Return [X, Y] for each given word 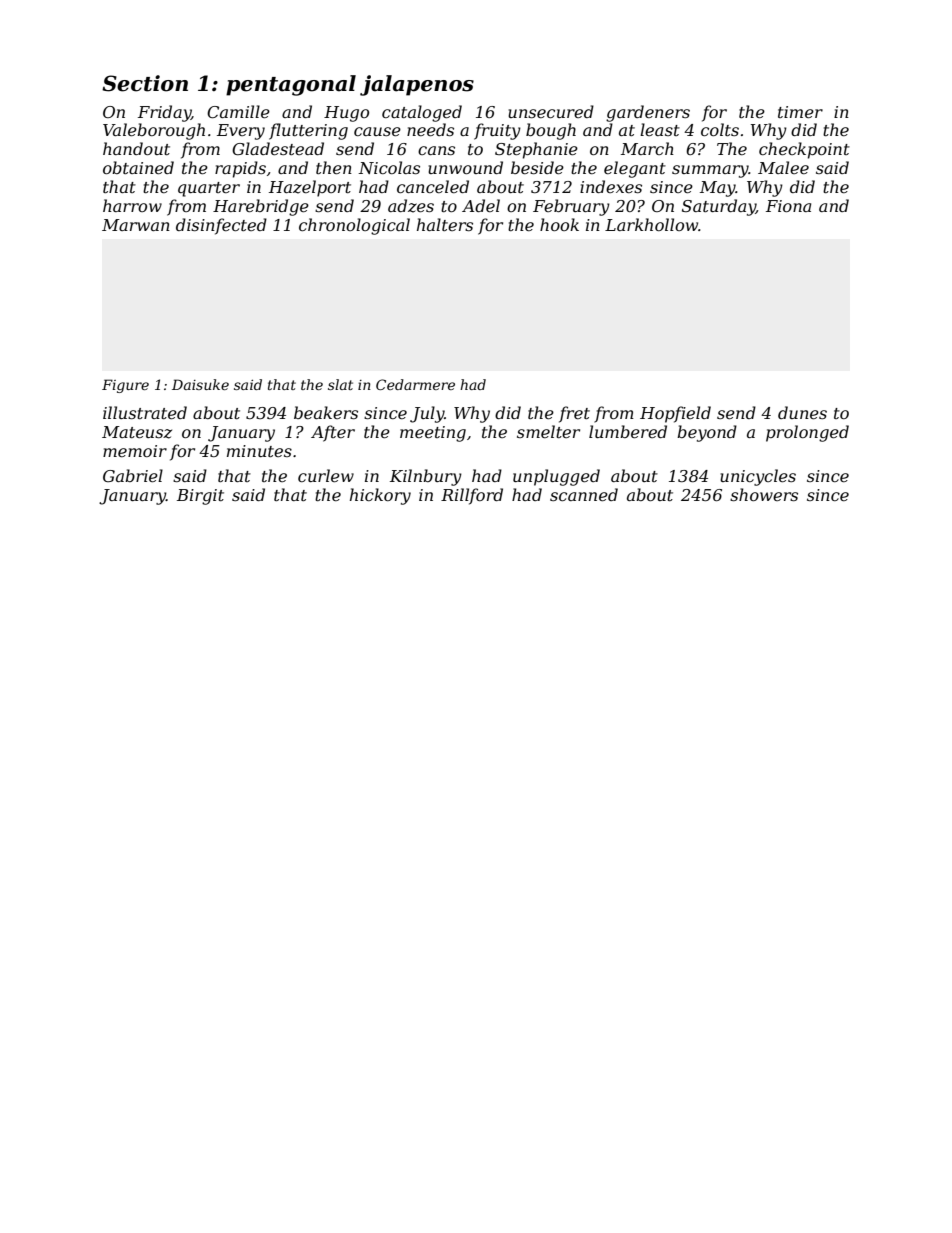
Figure [125, 386]
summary [710, 171]
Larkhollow [651, 224]
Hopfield [675, 414]
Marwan [136, 225]
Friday [164, 113]
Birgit [200, 497]
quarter [209, 189]
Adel [481, 205]
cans [436, 150]
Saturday [719, 207]
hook [559, 224]
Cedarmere [415, 384]
